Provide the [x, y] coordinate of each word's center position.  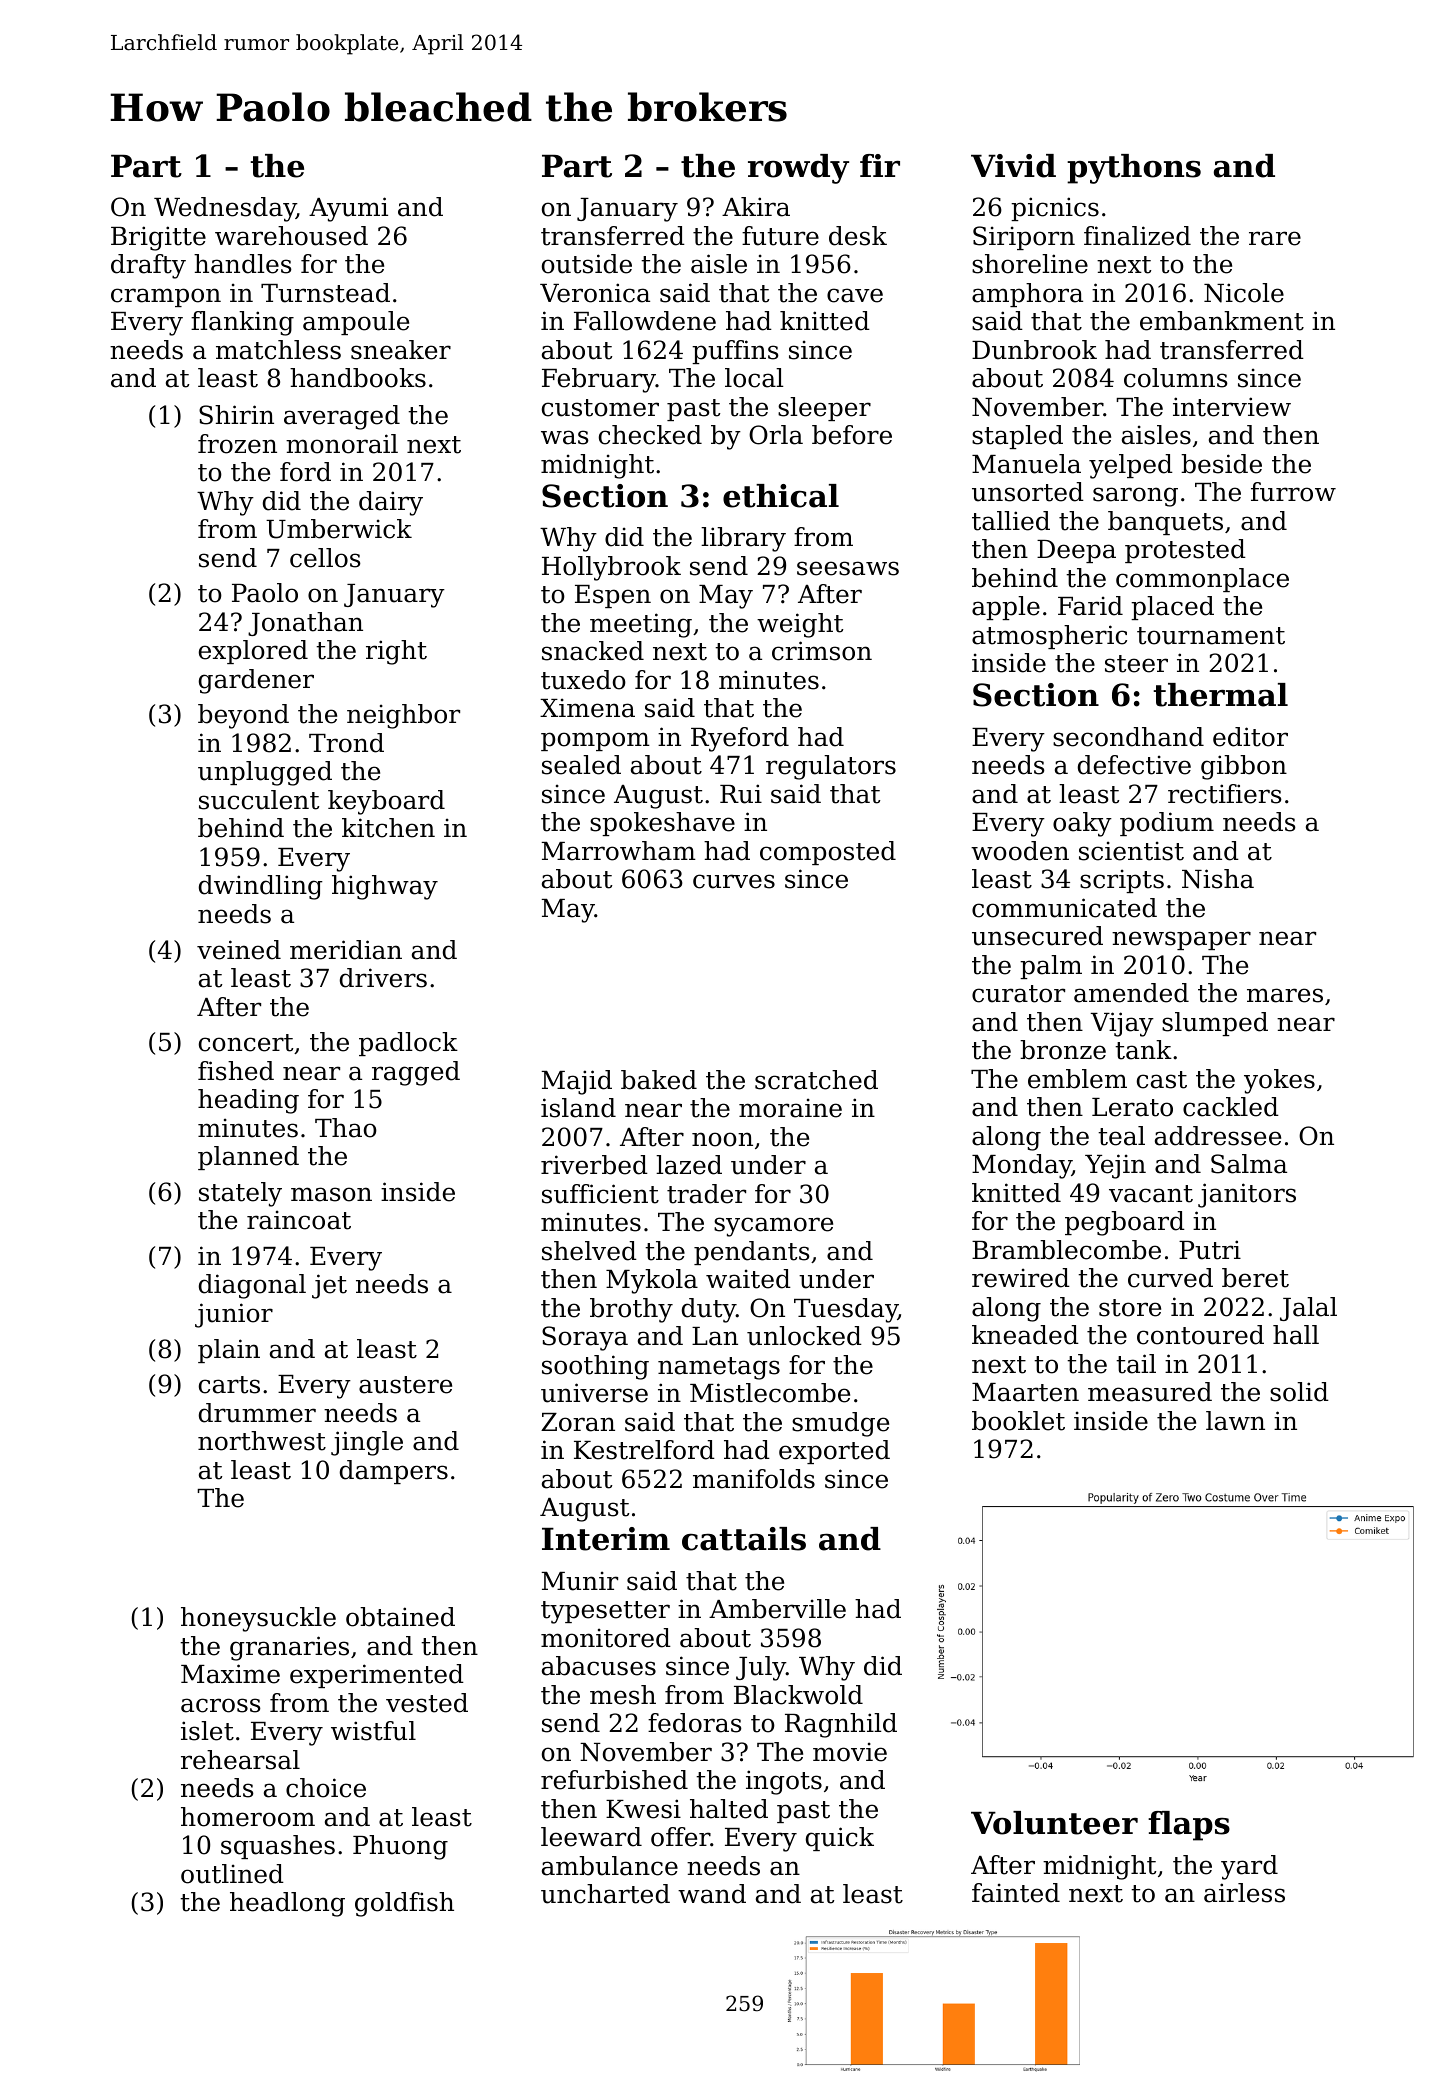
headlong [287, 1904]
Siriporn [1024, 238]
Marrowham [618, 851]
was [565, 437]
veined [239, 950]
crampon [166, 297]
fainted [1016, 1893]
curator [1018, 994]
